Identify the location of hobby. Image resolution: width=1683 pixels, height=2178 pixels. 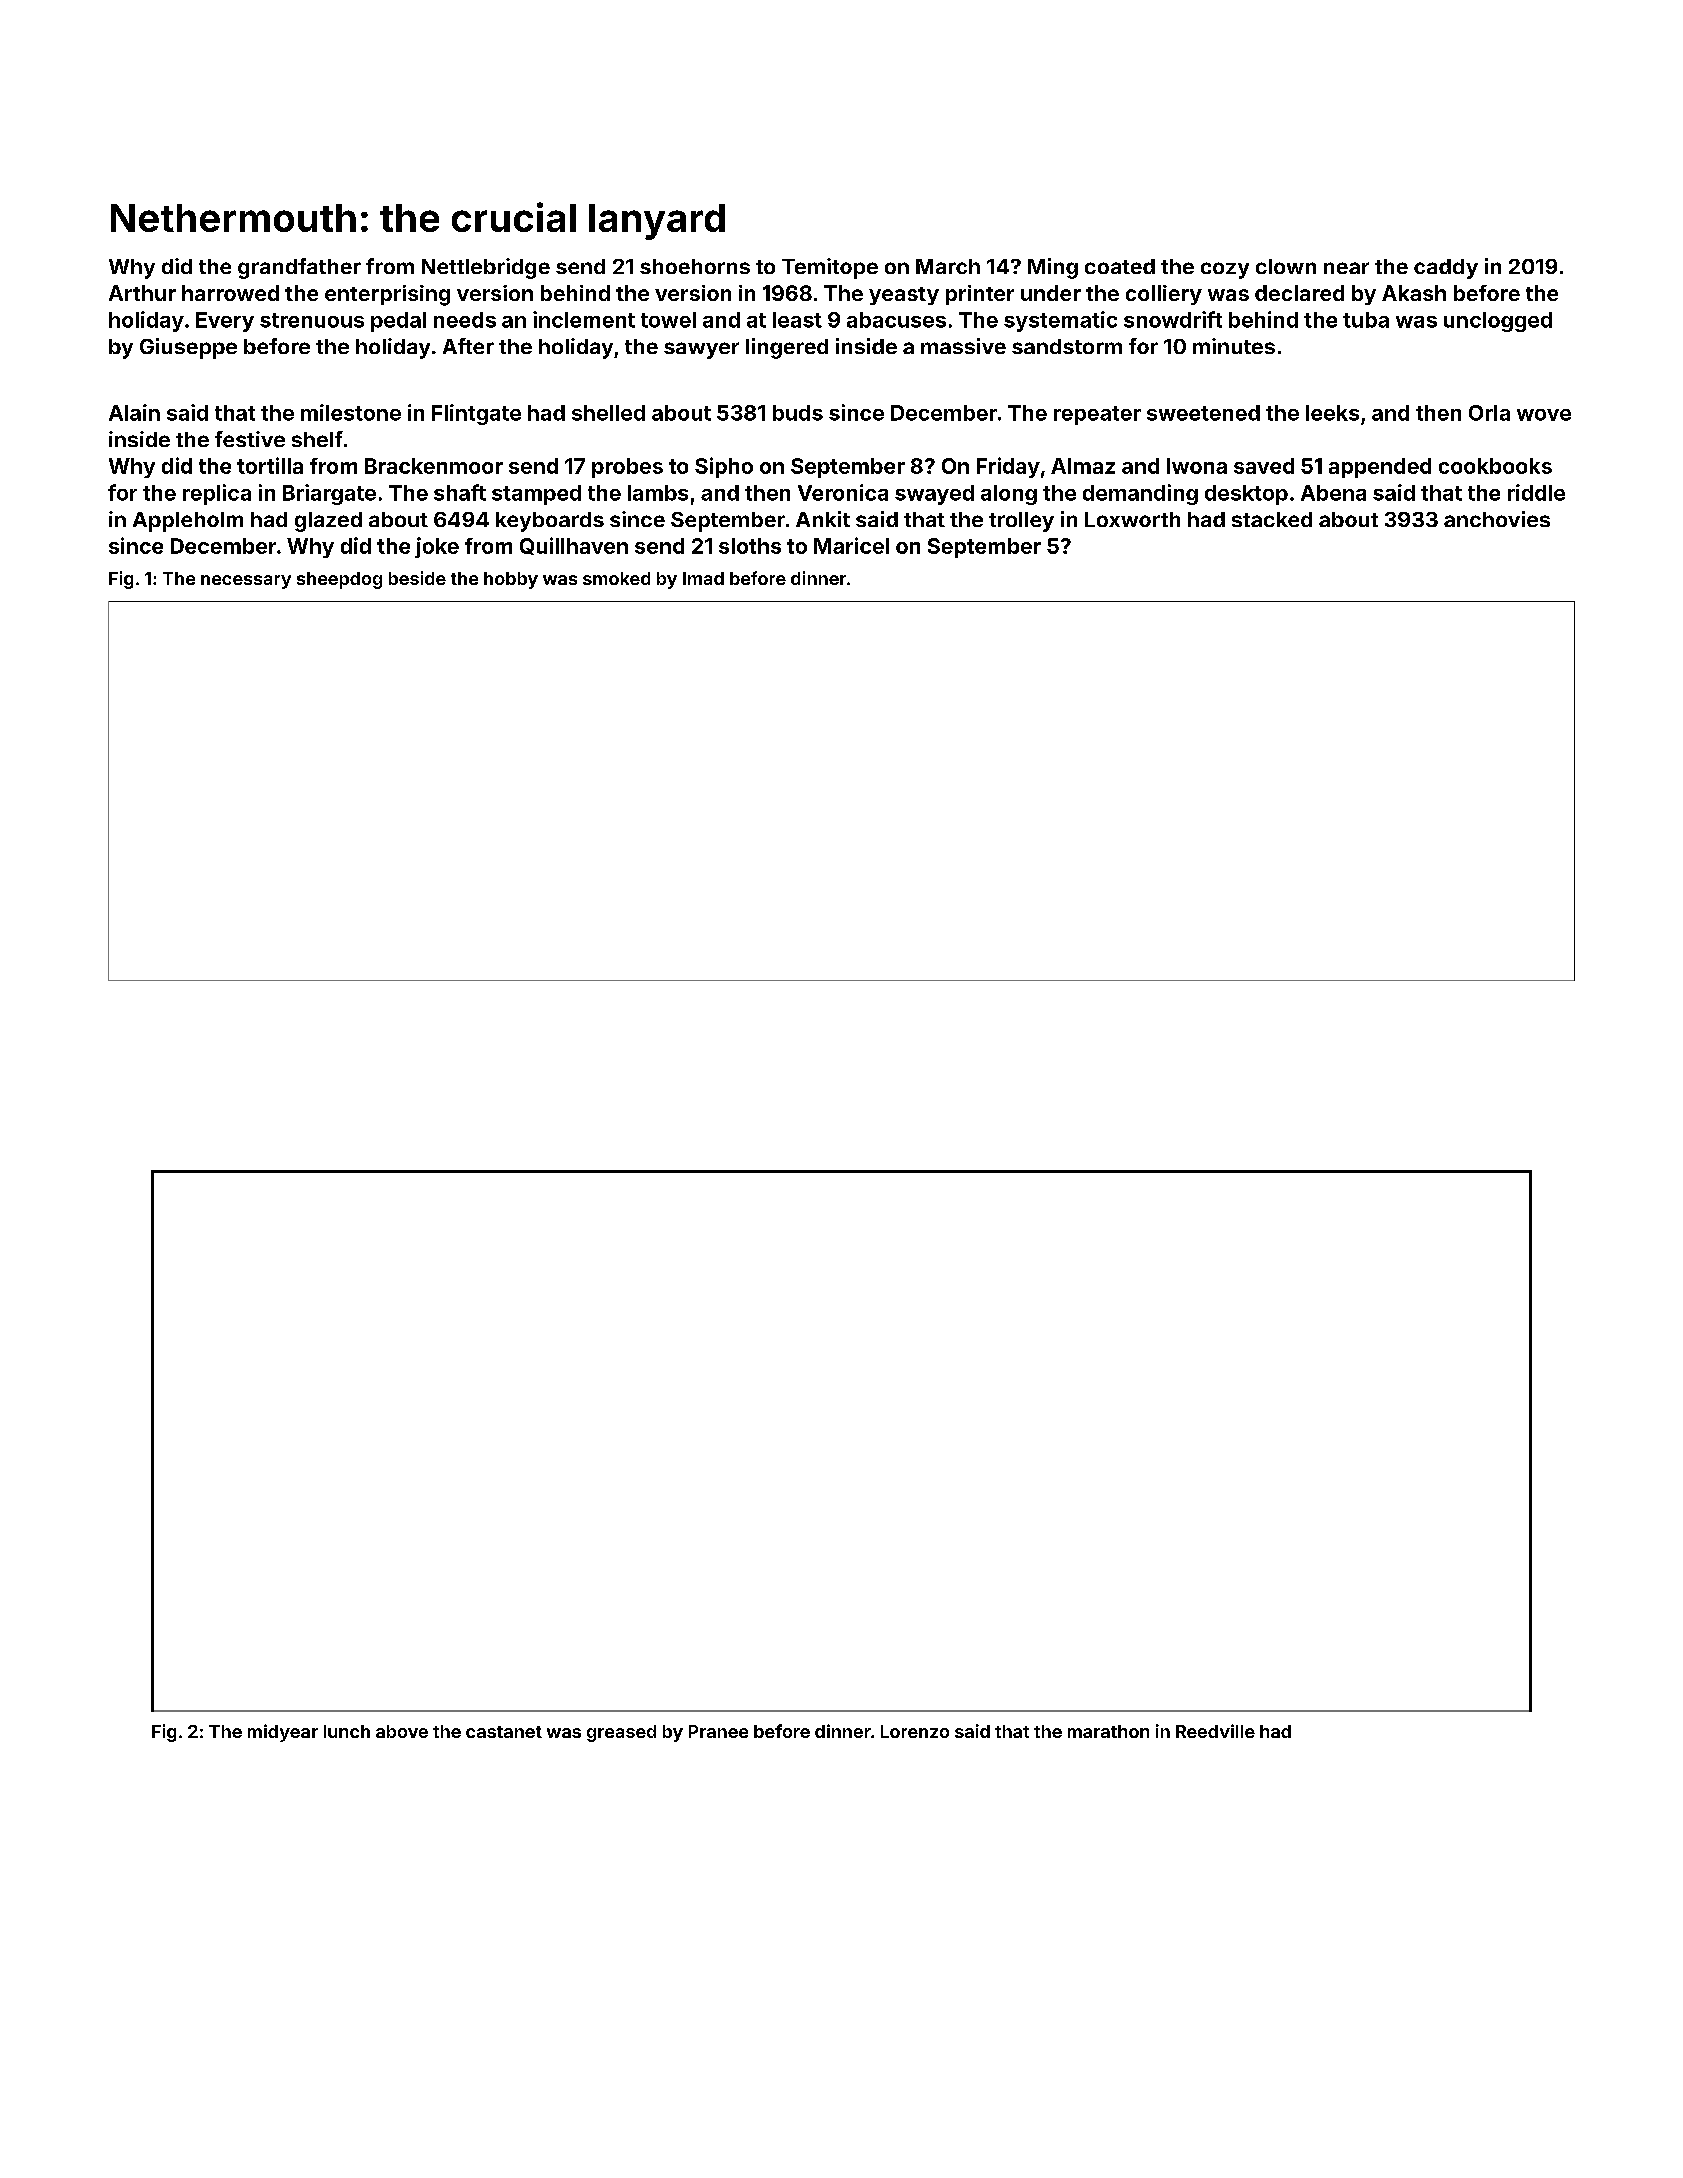
(511, 580).
